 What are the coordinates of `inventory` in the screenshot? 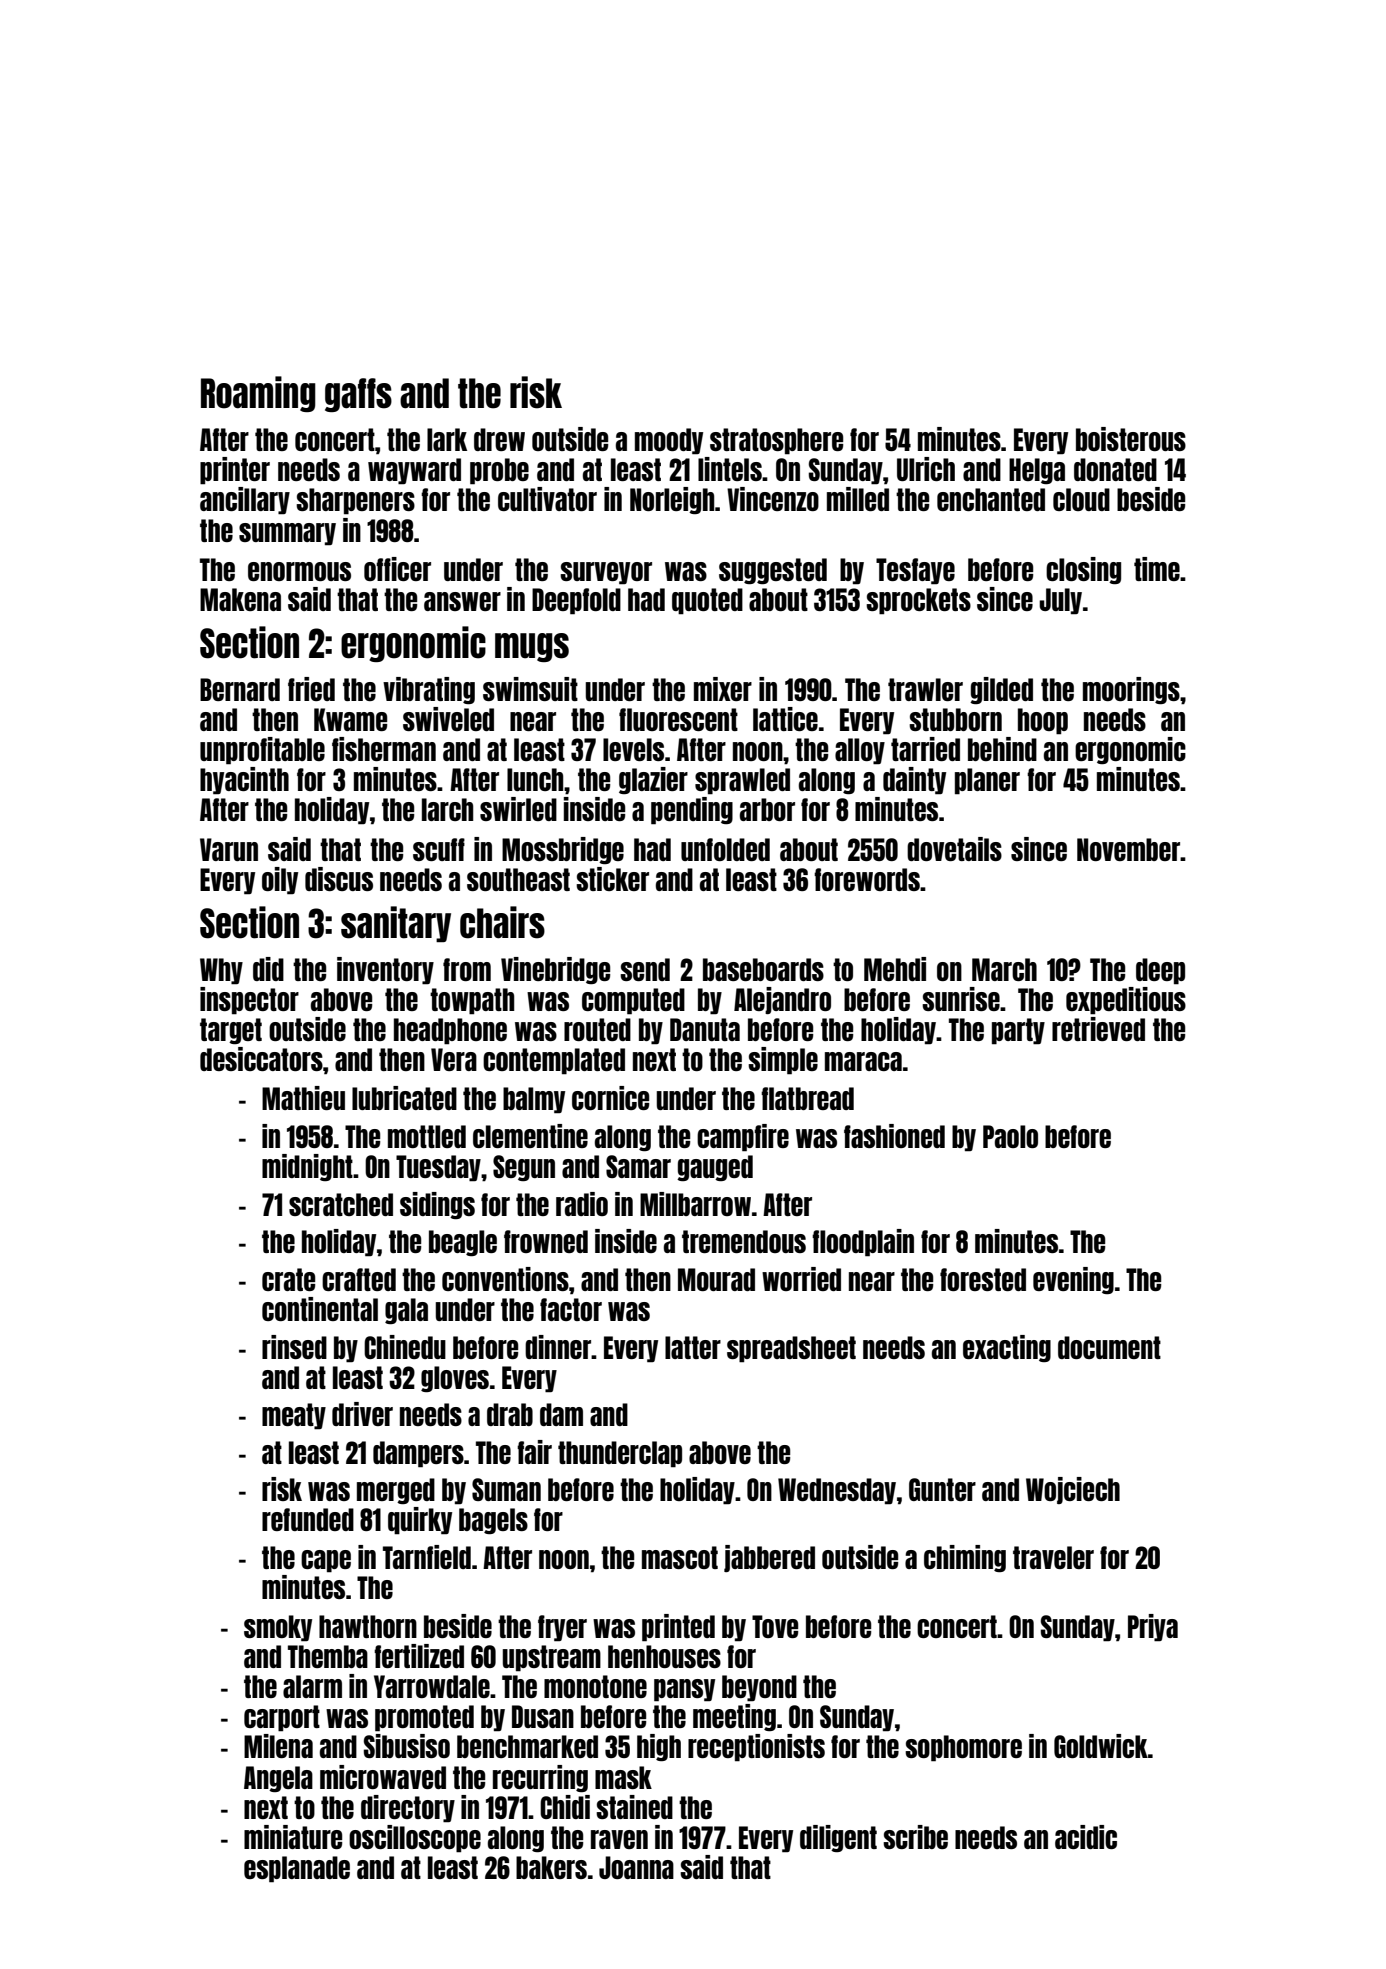 It's located at (385, 971).
